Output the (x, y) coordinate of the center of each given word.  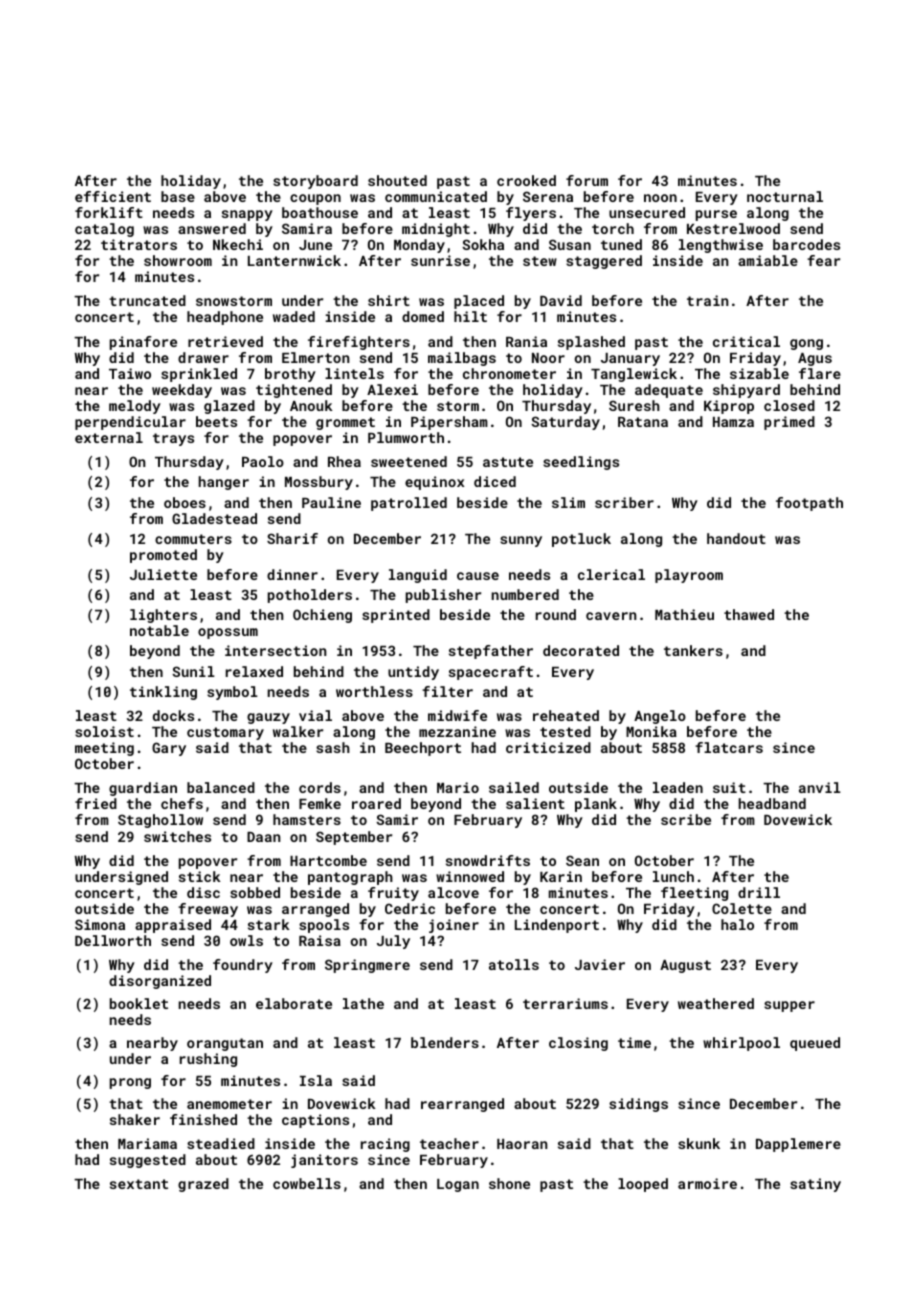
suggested (148, 1161)
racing (385, 1145)
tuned (621, 244)
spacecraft (491, 673)
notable (159, 630)
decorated (581, 650)
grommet (345, 423)
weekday (182, 391)
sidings (638, 1105)
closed (789, 405)
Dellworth (113, 940)
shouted (397, 180)
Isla (316, 1080)
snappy (247, 215)
